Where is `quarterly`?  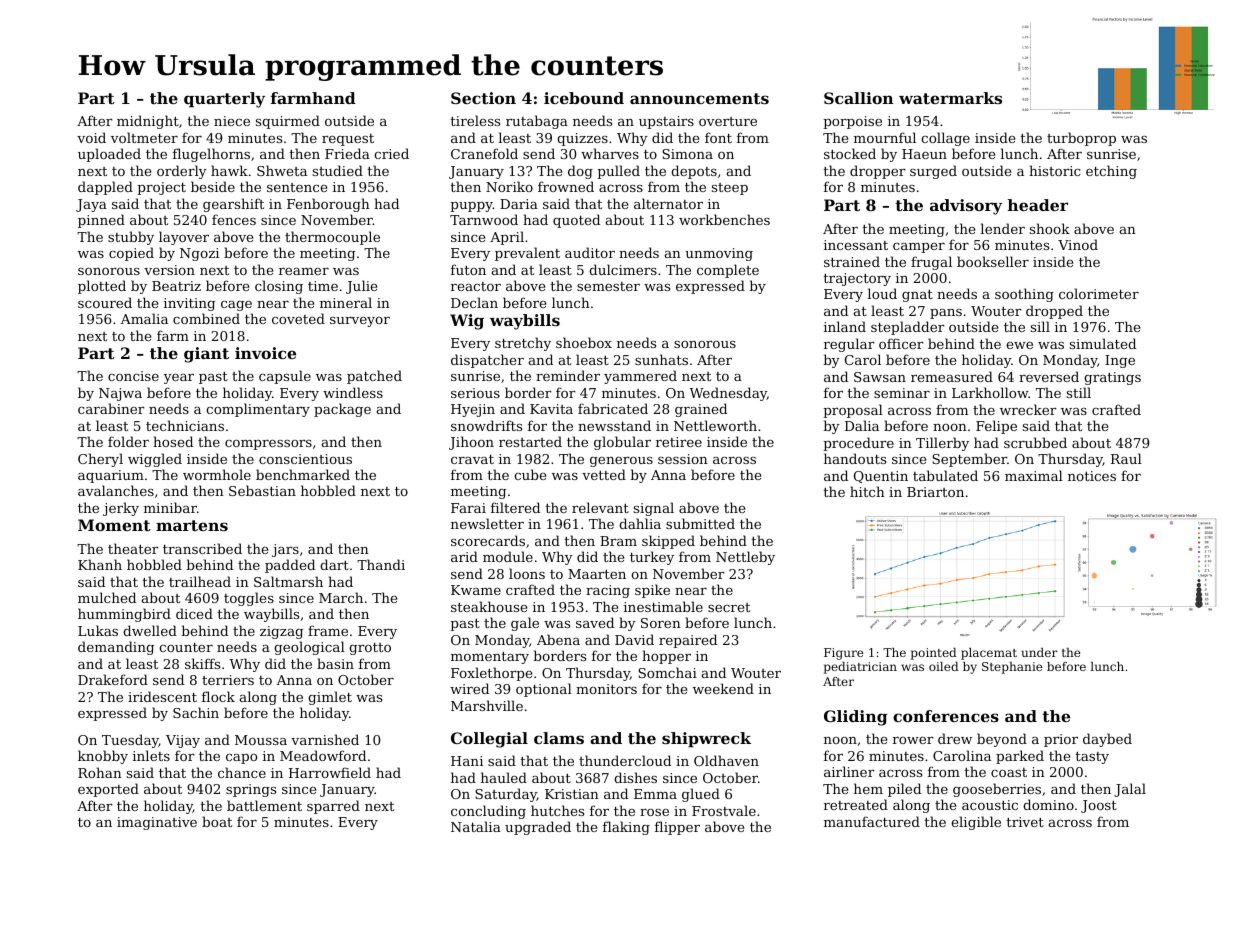
quarterly is located at coordinates (224, 100).
